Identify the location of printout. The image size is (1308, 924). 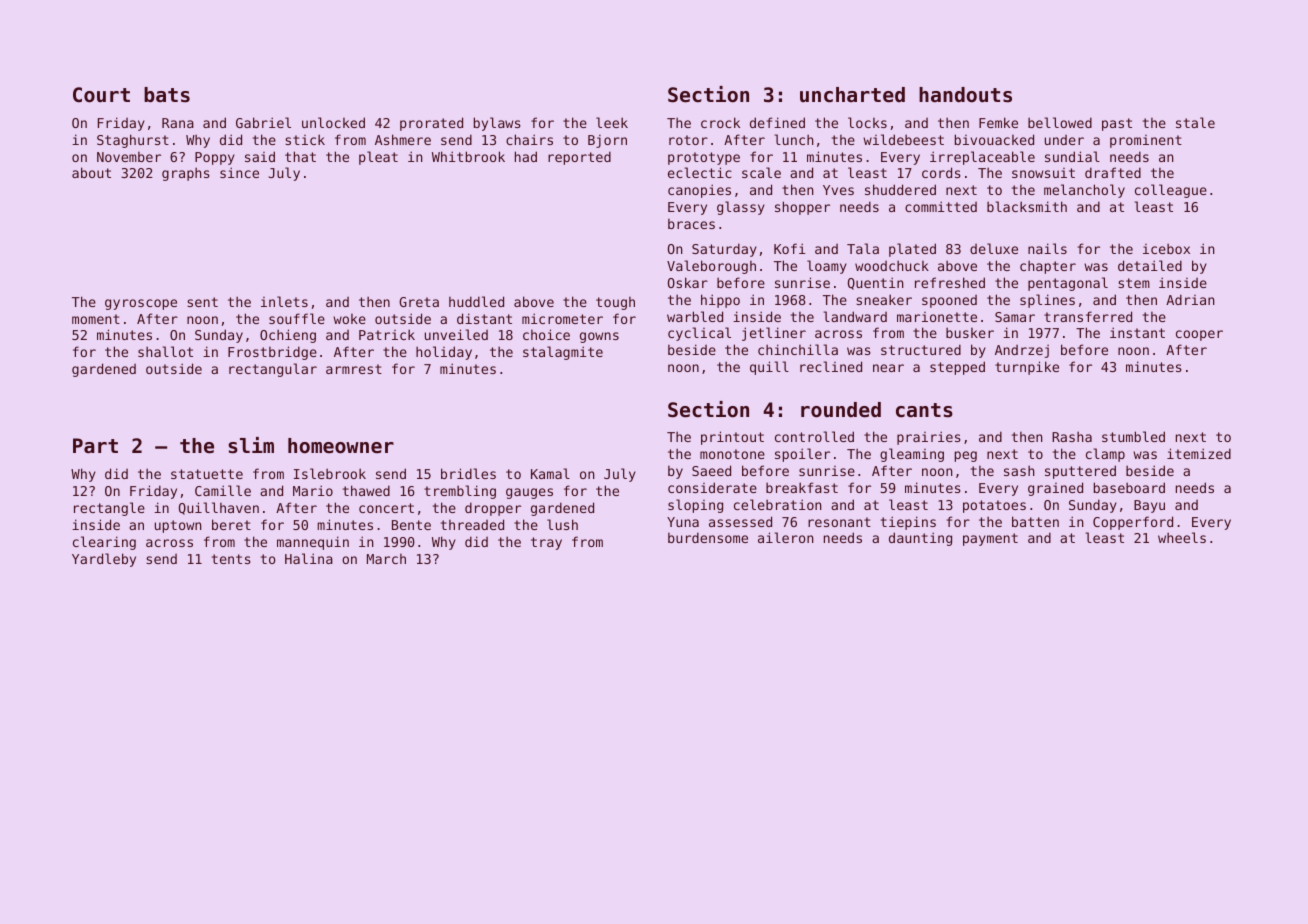
(732, 438).
